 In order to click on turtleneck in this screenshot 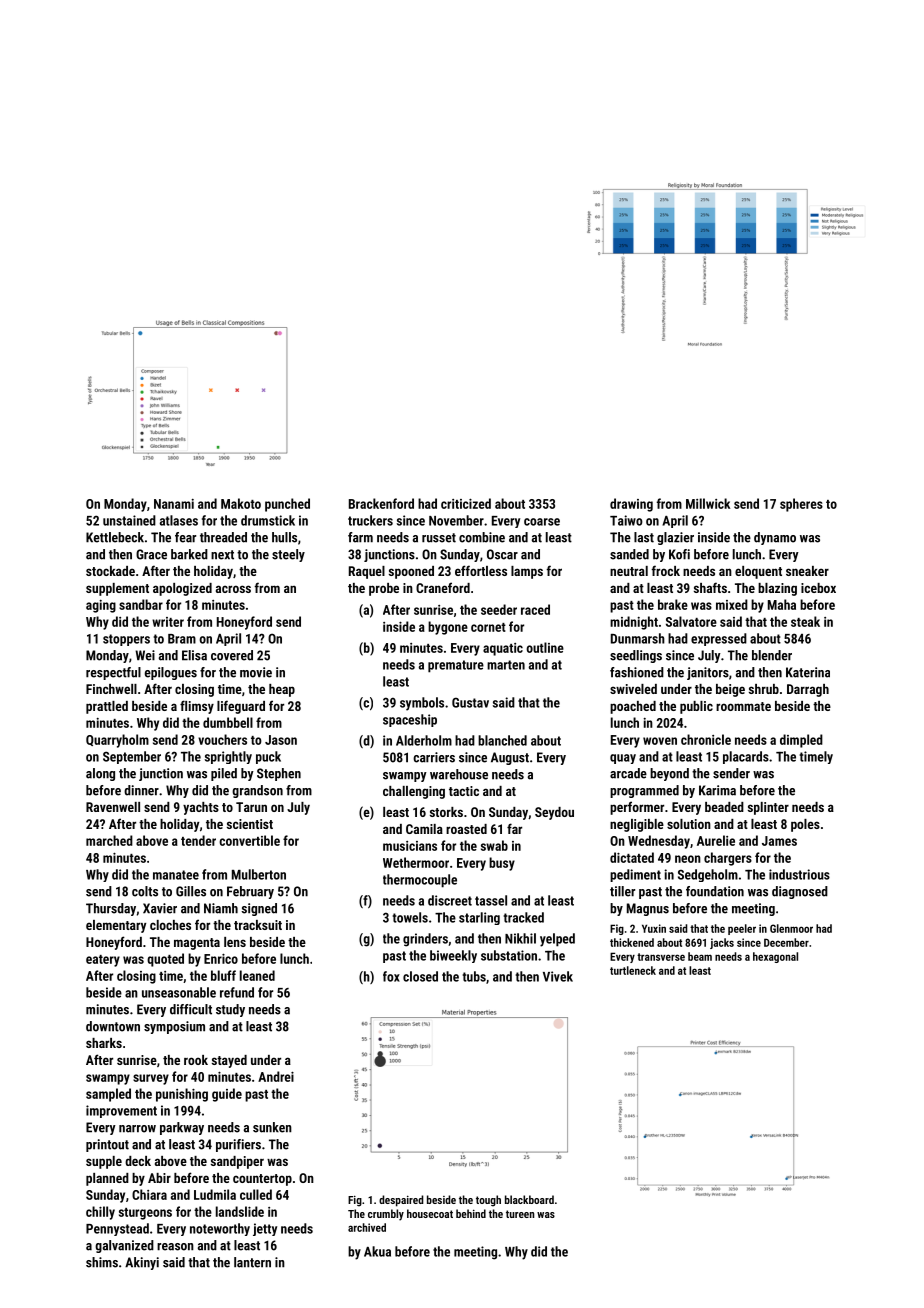, I will do `click(633, 970)`.
